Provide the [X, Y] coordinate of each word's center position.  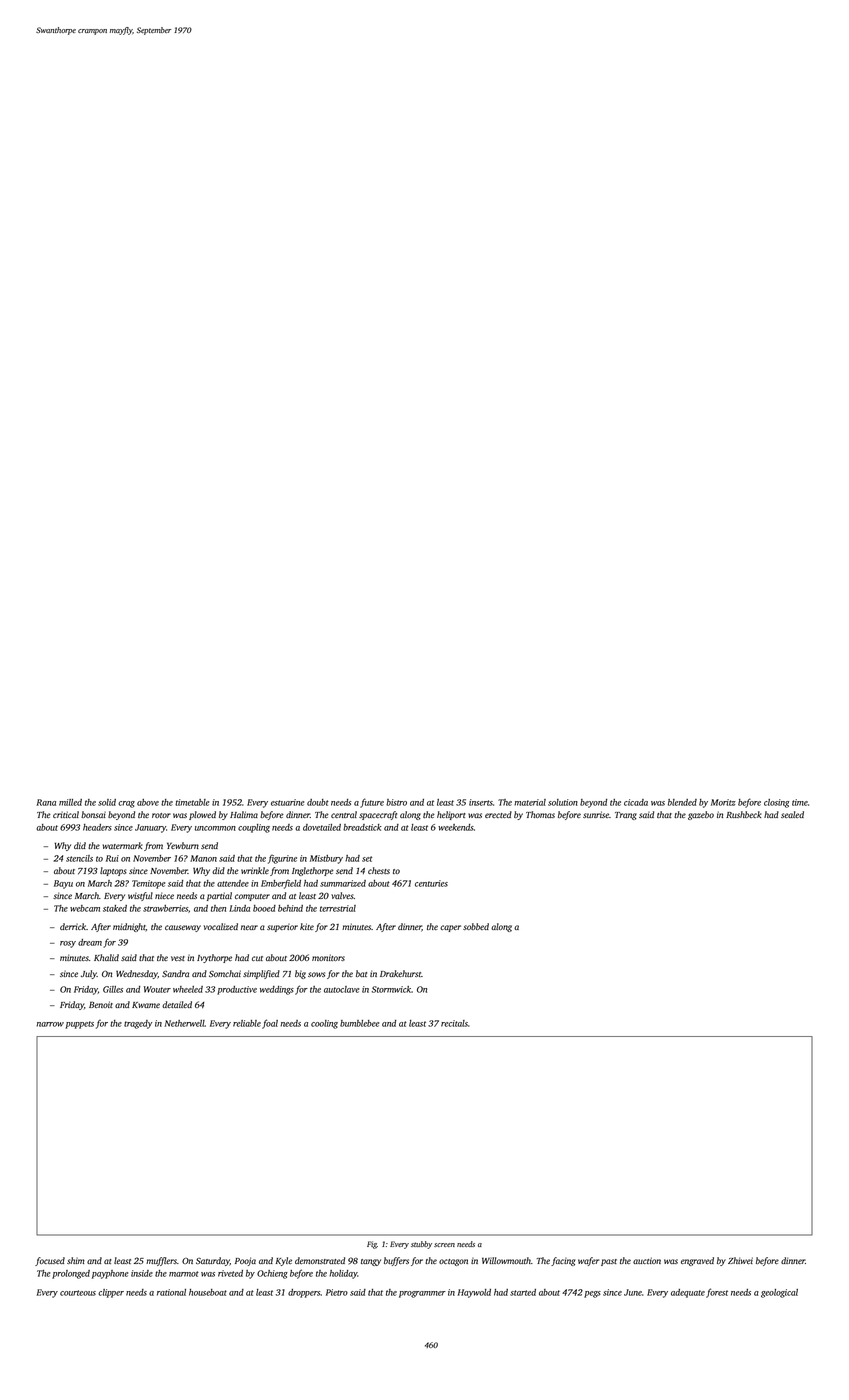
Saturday [213, 1261]
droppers [304, 1293]
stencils [79, 858]
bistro [396, 802]
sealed [792, 814]
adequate [688, 1293]
